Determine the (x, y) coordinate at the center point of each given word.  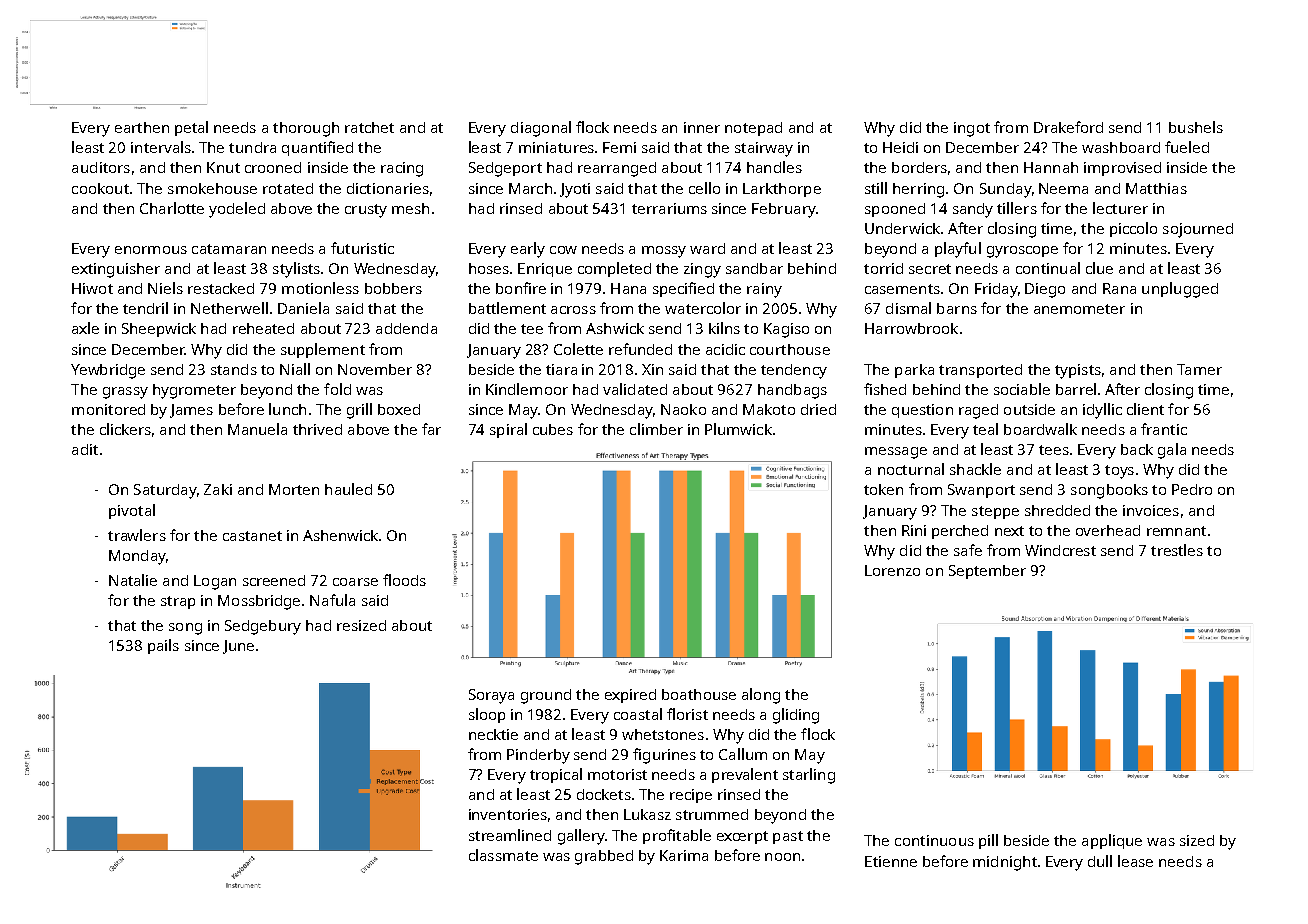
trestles (1177, 550)
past (788, 837)
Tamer (1199, 369)
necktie (493, 734)
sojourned (1198, 230)
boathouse (699, 694)
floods (404, 580)
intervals (161, 147)
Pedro (1192, 489)
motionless (320, 288)
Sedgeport (505, 169)
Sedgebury (263, 627)
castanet (252, 536)
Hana (628, 288)
